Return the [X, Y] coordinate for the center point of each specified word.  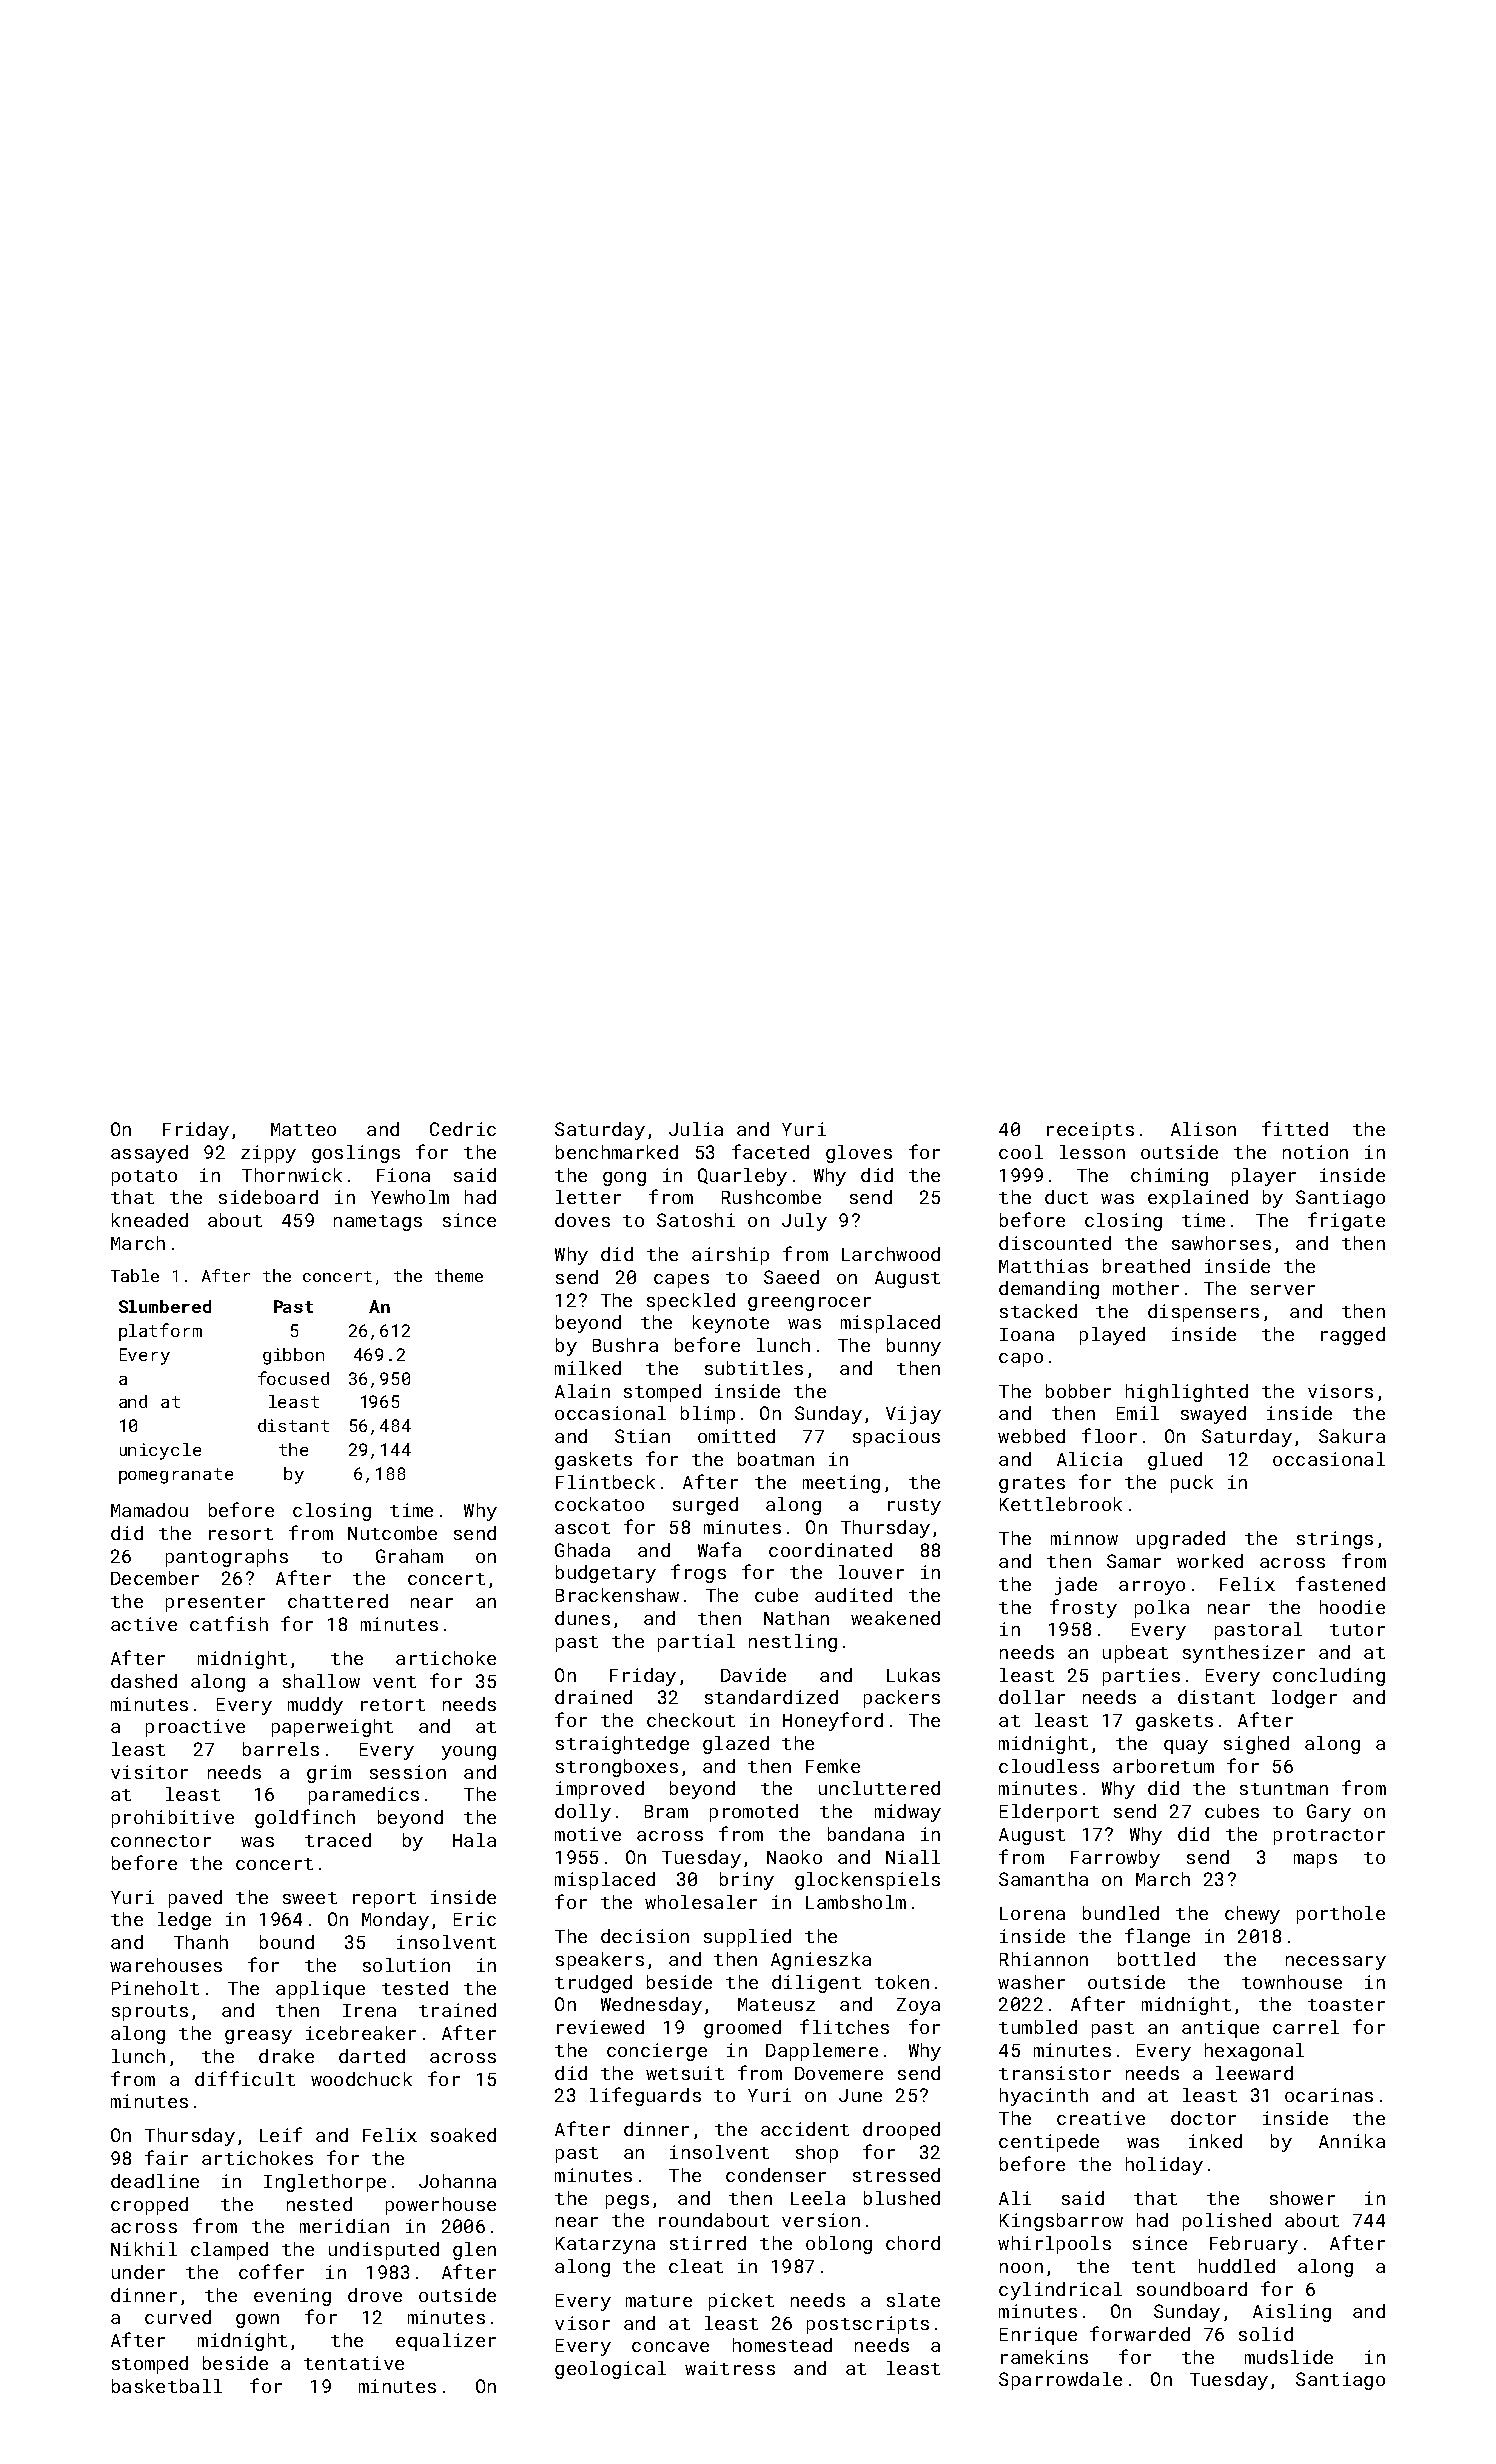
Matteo [303, 1129]
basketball [167, 2386]
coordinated [830, 1550]
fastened [1340, 1583]
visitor [149, 1772]
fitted [1295, 1128]
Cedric [463, 1129]
